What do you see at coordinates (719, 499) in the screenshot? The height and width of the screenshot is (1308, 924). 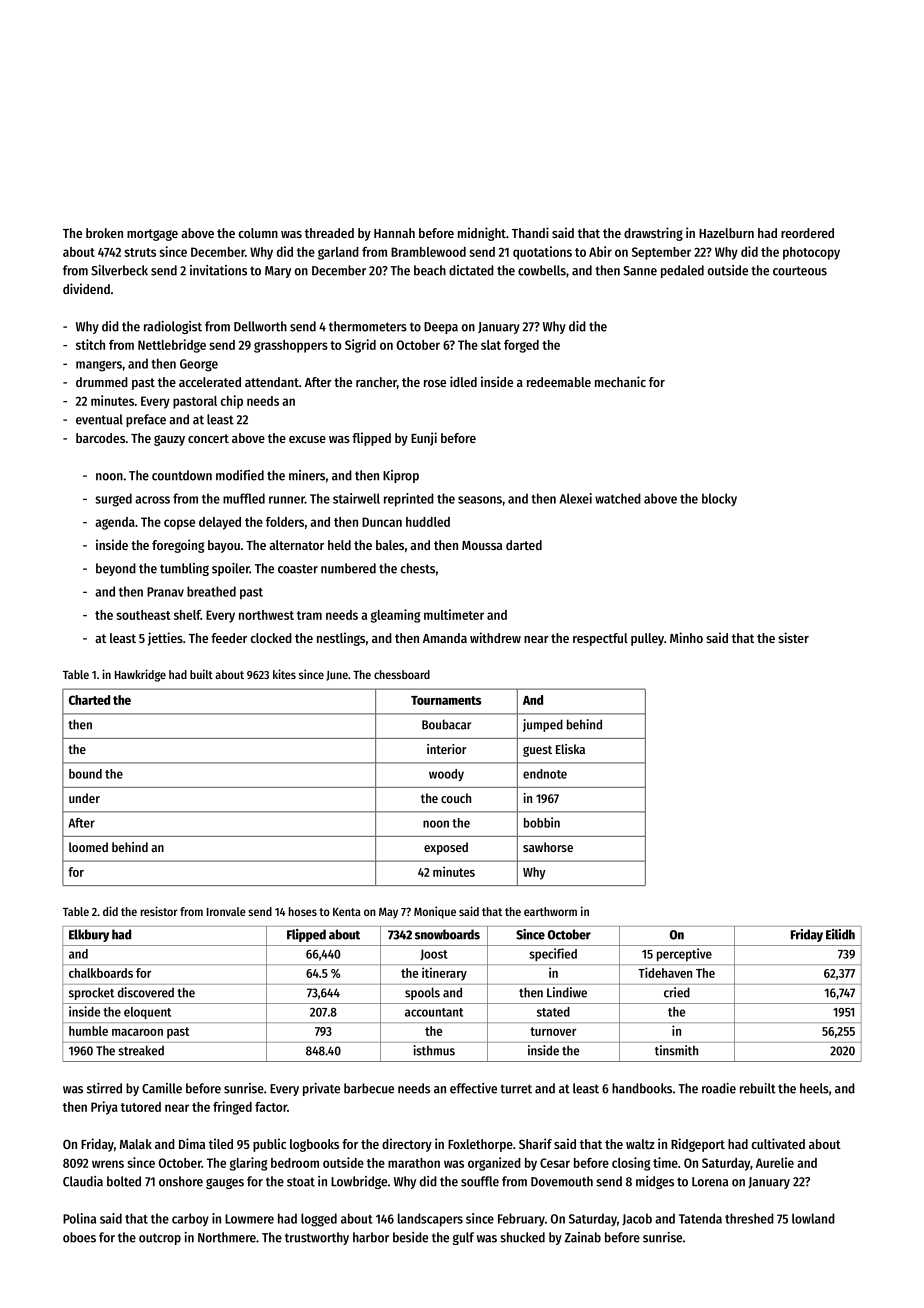 I see `blocky` at bounding box center [719, 499].
